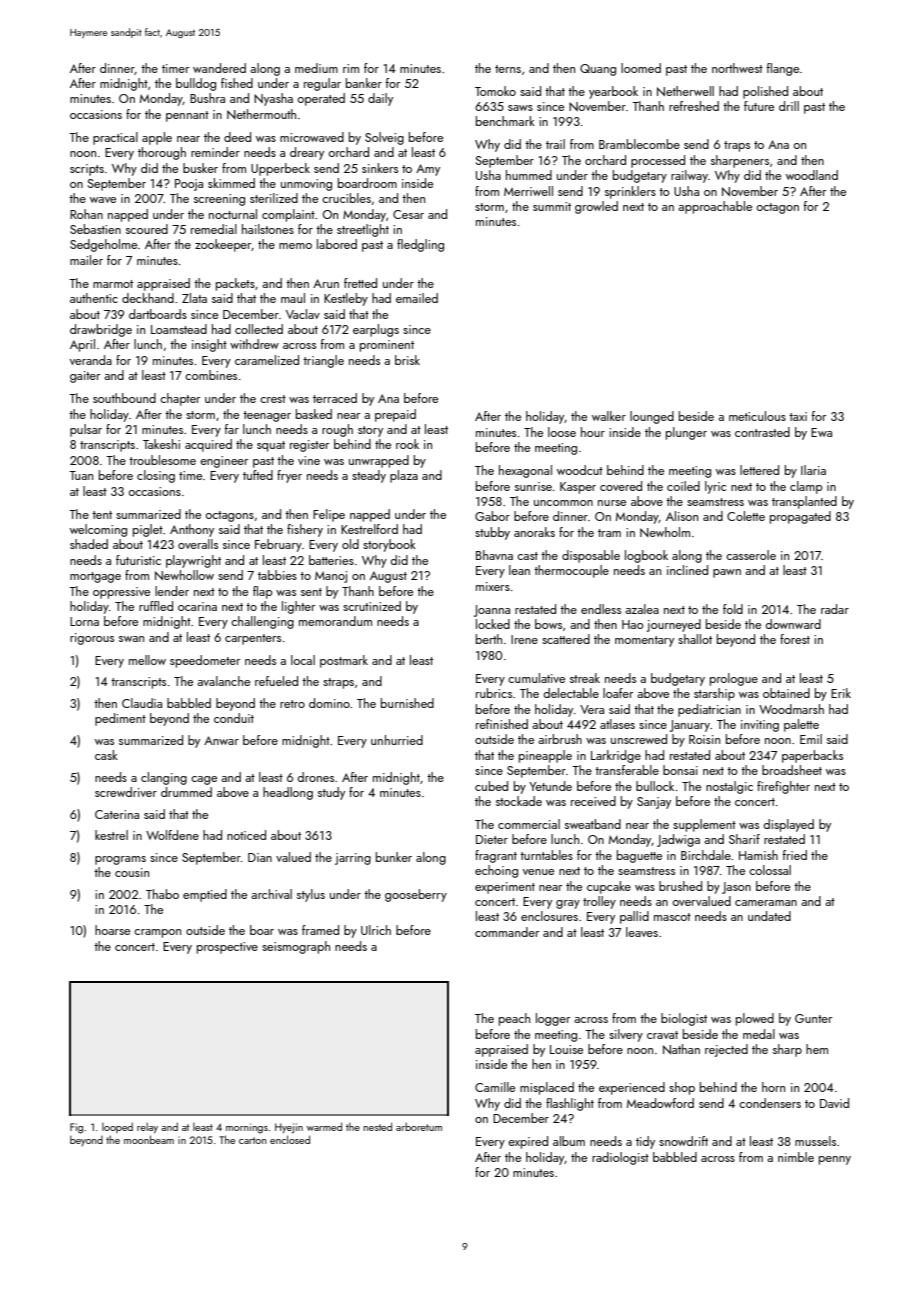 Image resolution: width=924 pixels, height=1308 pixels. I want to click on brushed, so click(680, 886).
